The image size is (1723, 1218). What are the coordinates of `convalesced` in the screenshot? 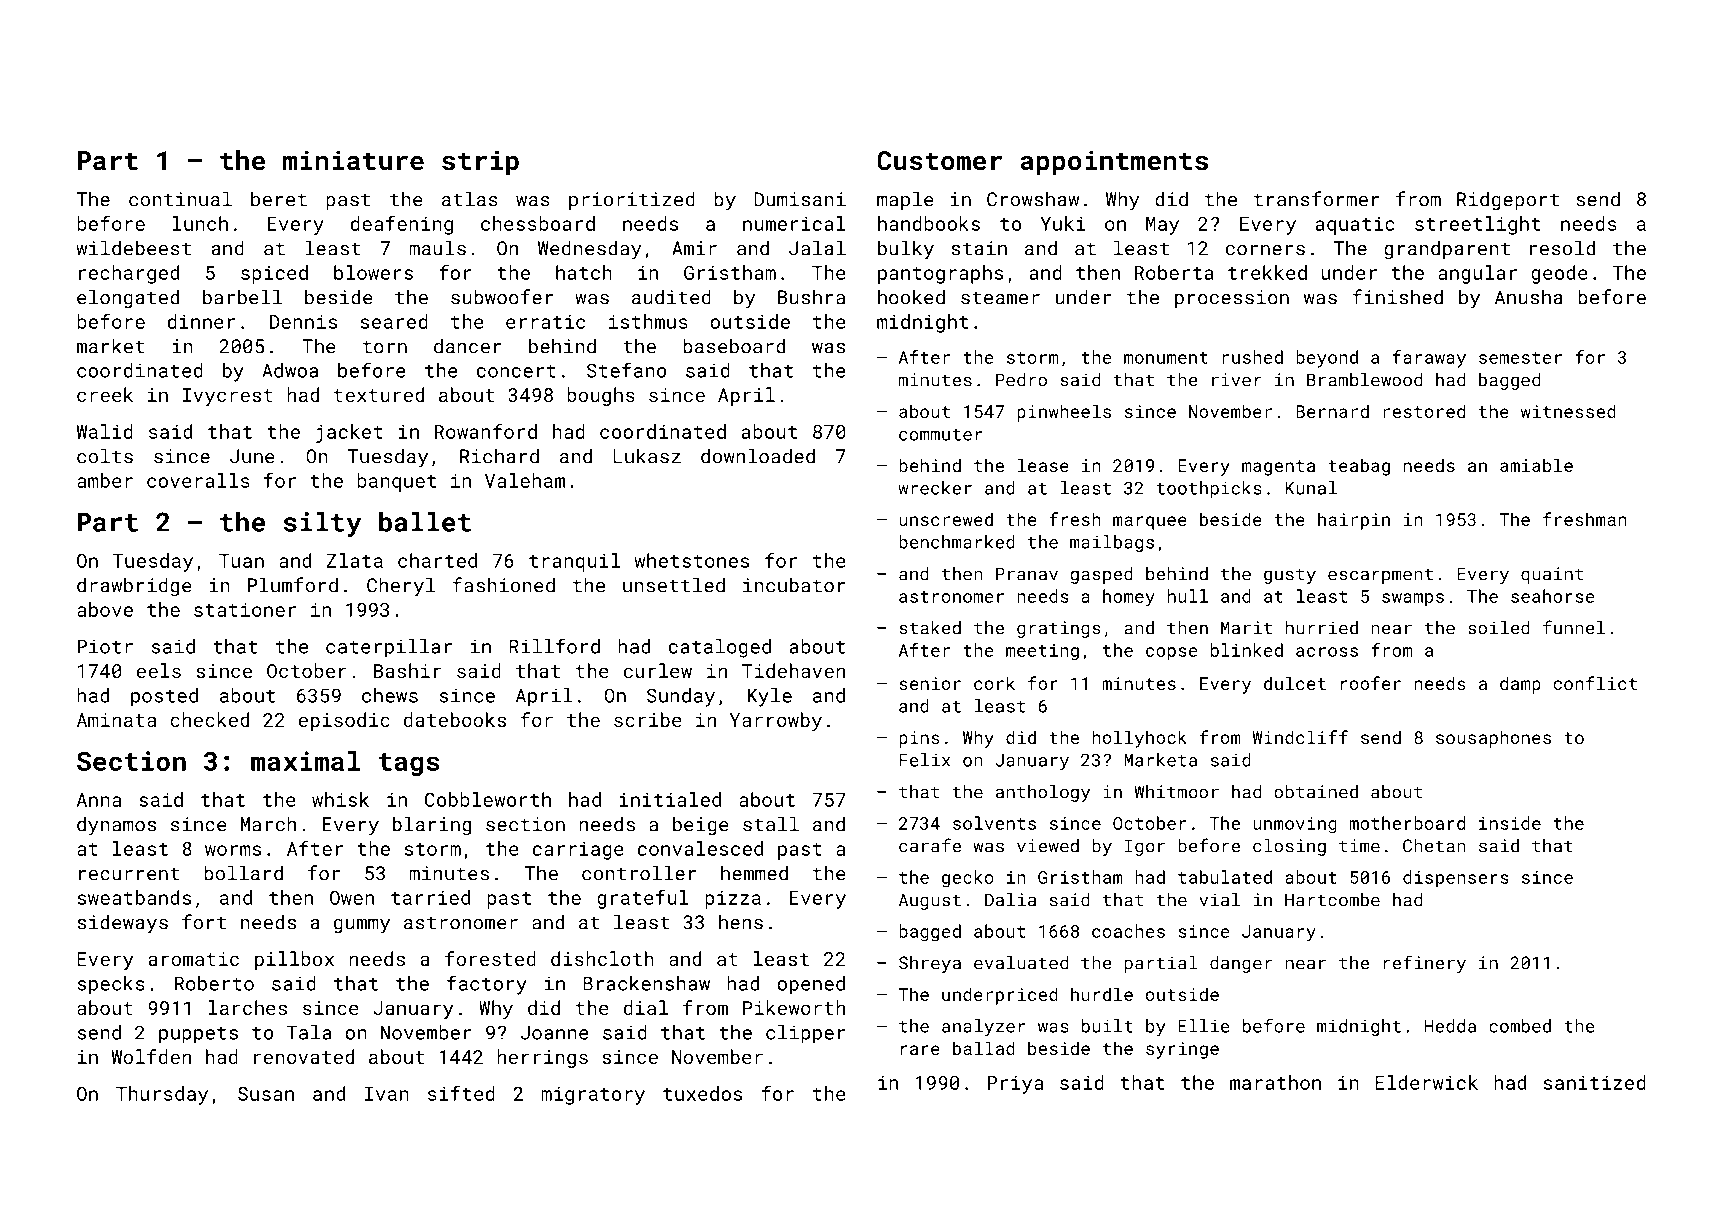 It's located at (700, 848).
